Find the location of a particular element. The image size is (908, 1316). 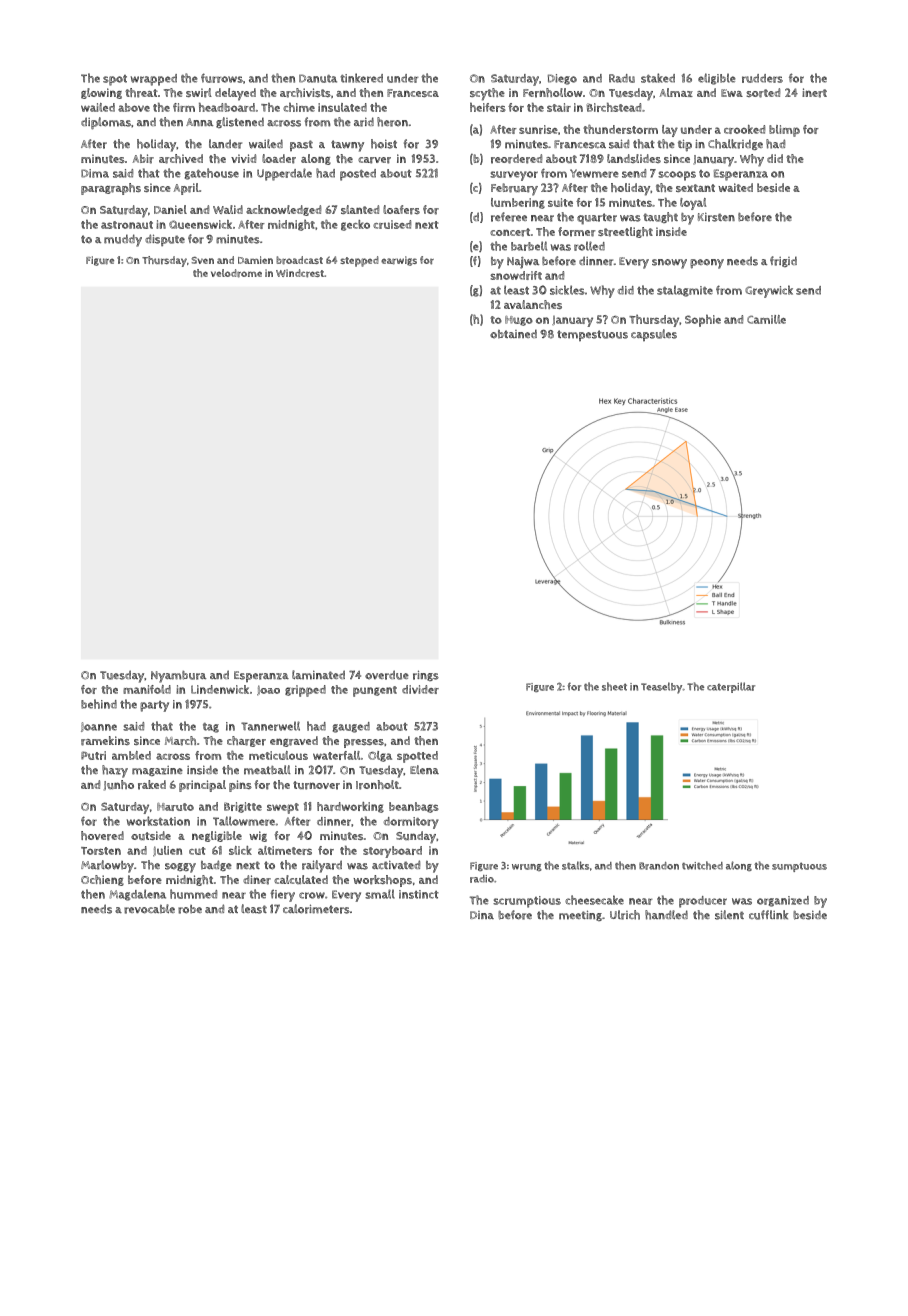

hardworking is located at coordinates (350, 807).
